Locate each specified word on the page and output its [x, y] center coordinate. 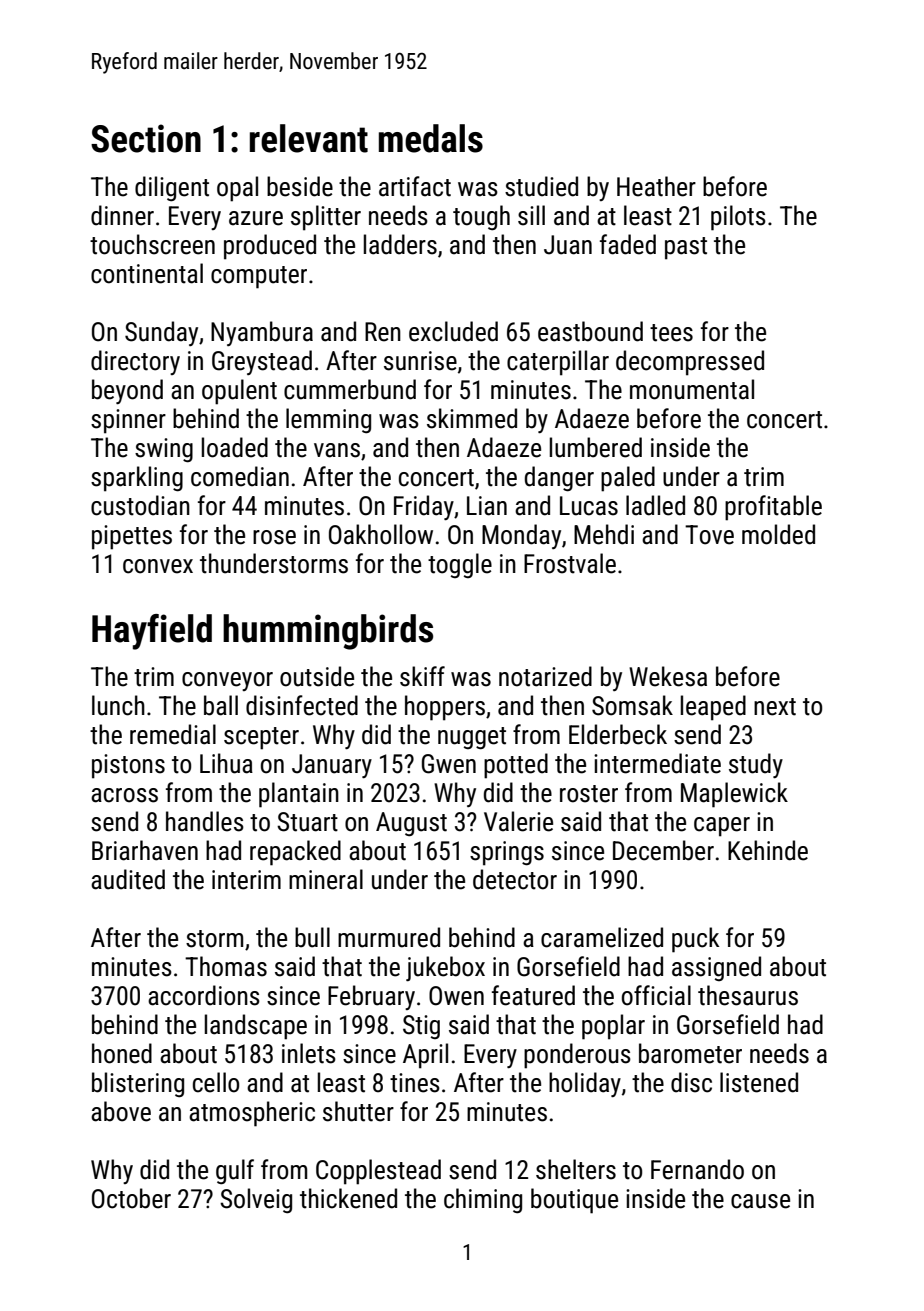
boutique [574, 1201]
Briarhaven [145, 850]
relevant [309, 138]
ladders [400, 244]
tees [671, 333]
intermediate [657, 763]
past [686, 248]
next [775, 707]
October [131, 1198]
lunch [118, 705]
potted [516, 766]
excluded [453, 331]
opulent [239, 392]
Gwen [449, 764]
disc [691, 1082]
